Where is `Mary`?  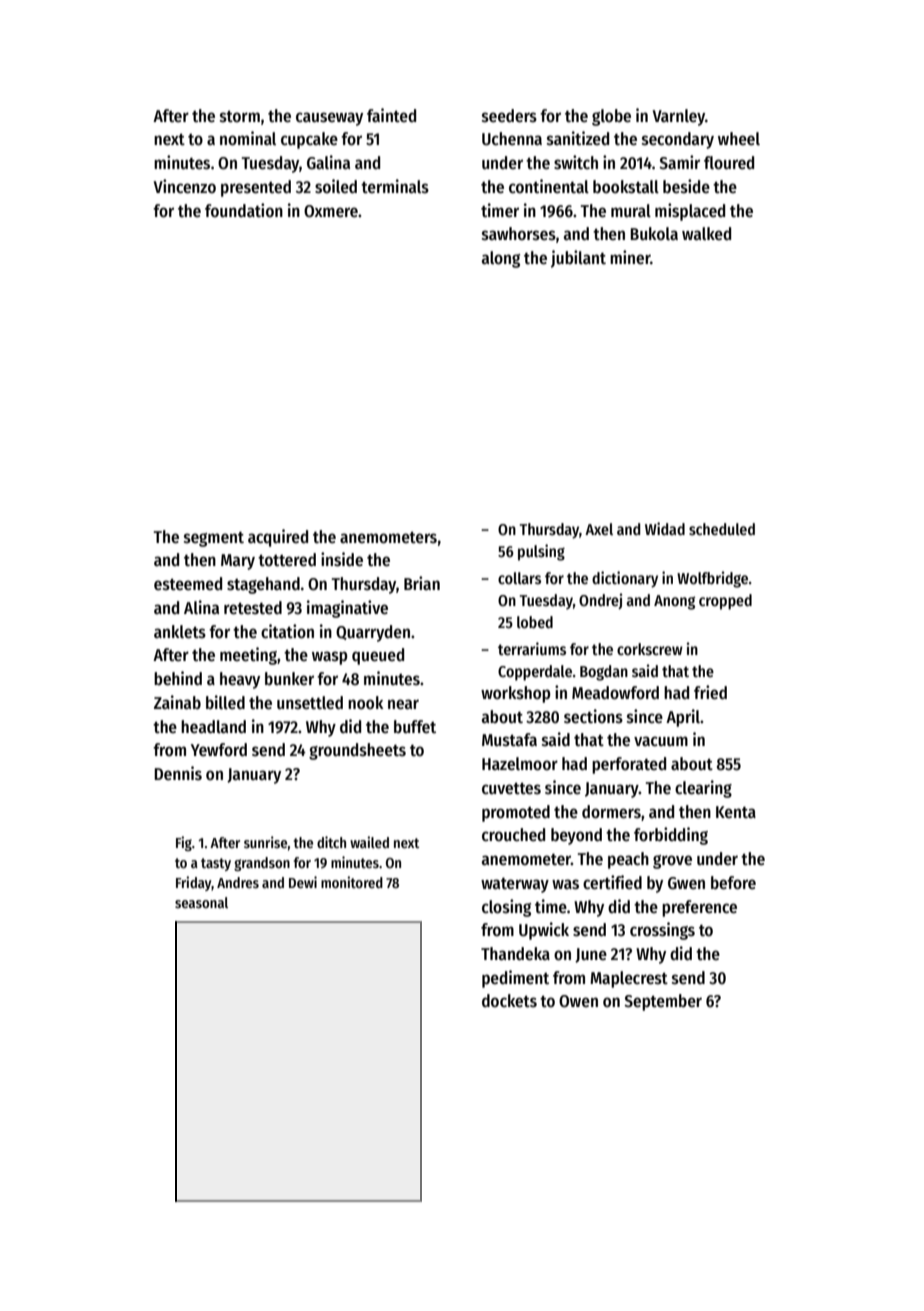 Mary is located at coordinates (238, 562).
